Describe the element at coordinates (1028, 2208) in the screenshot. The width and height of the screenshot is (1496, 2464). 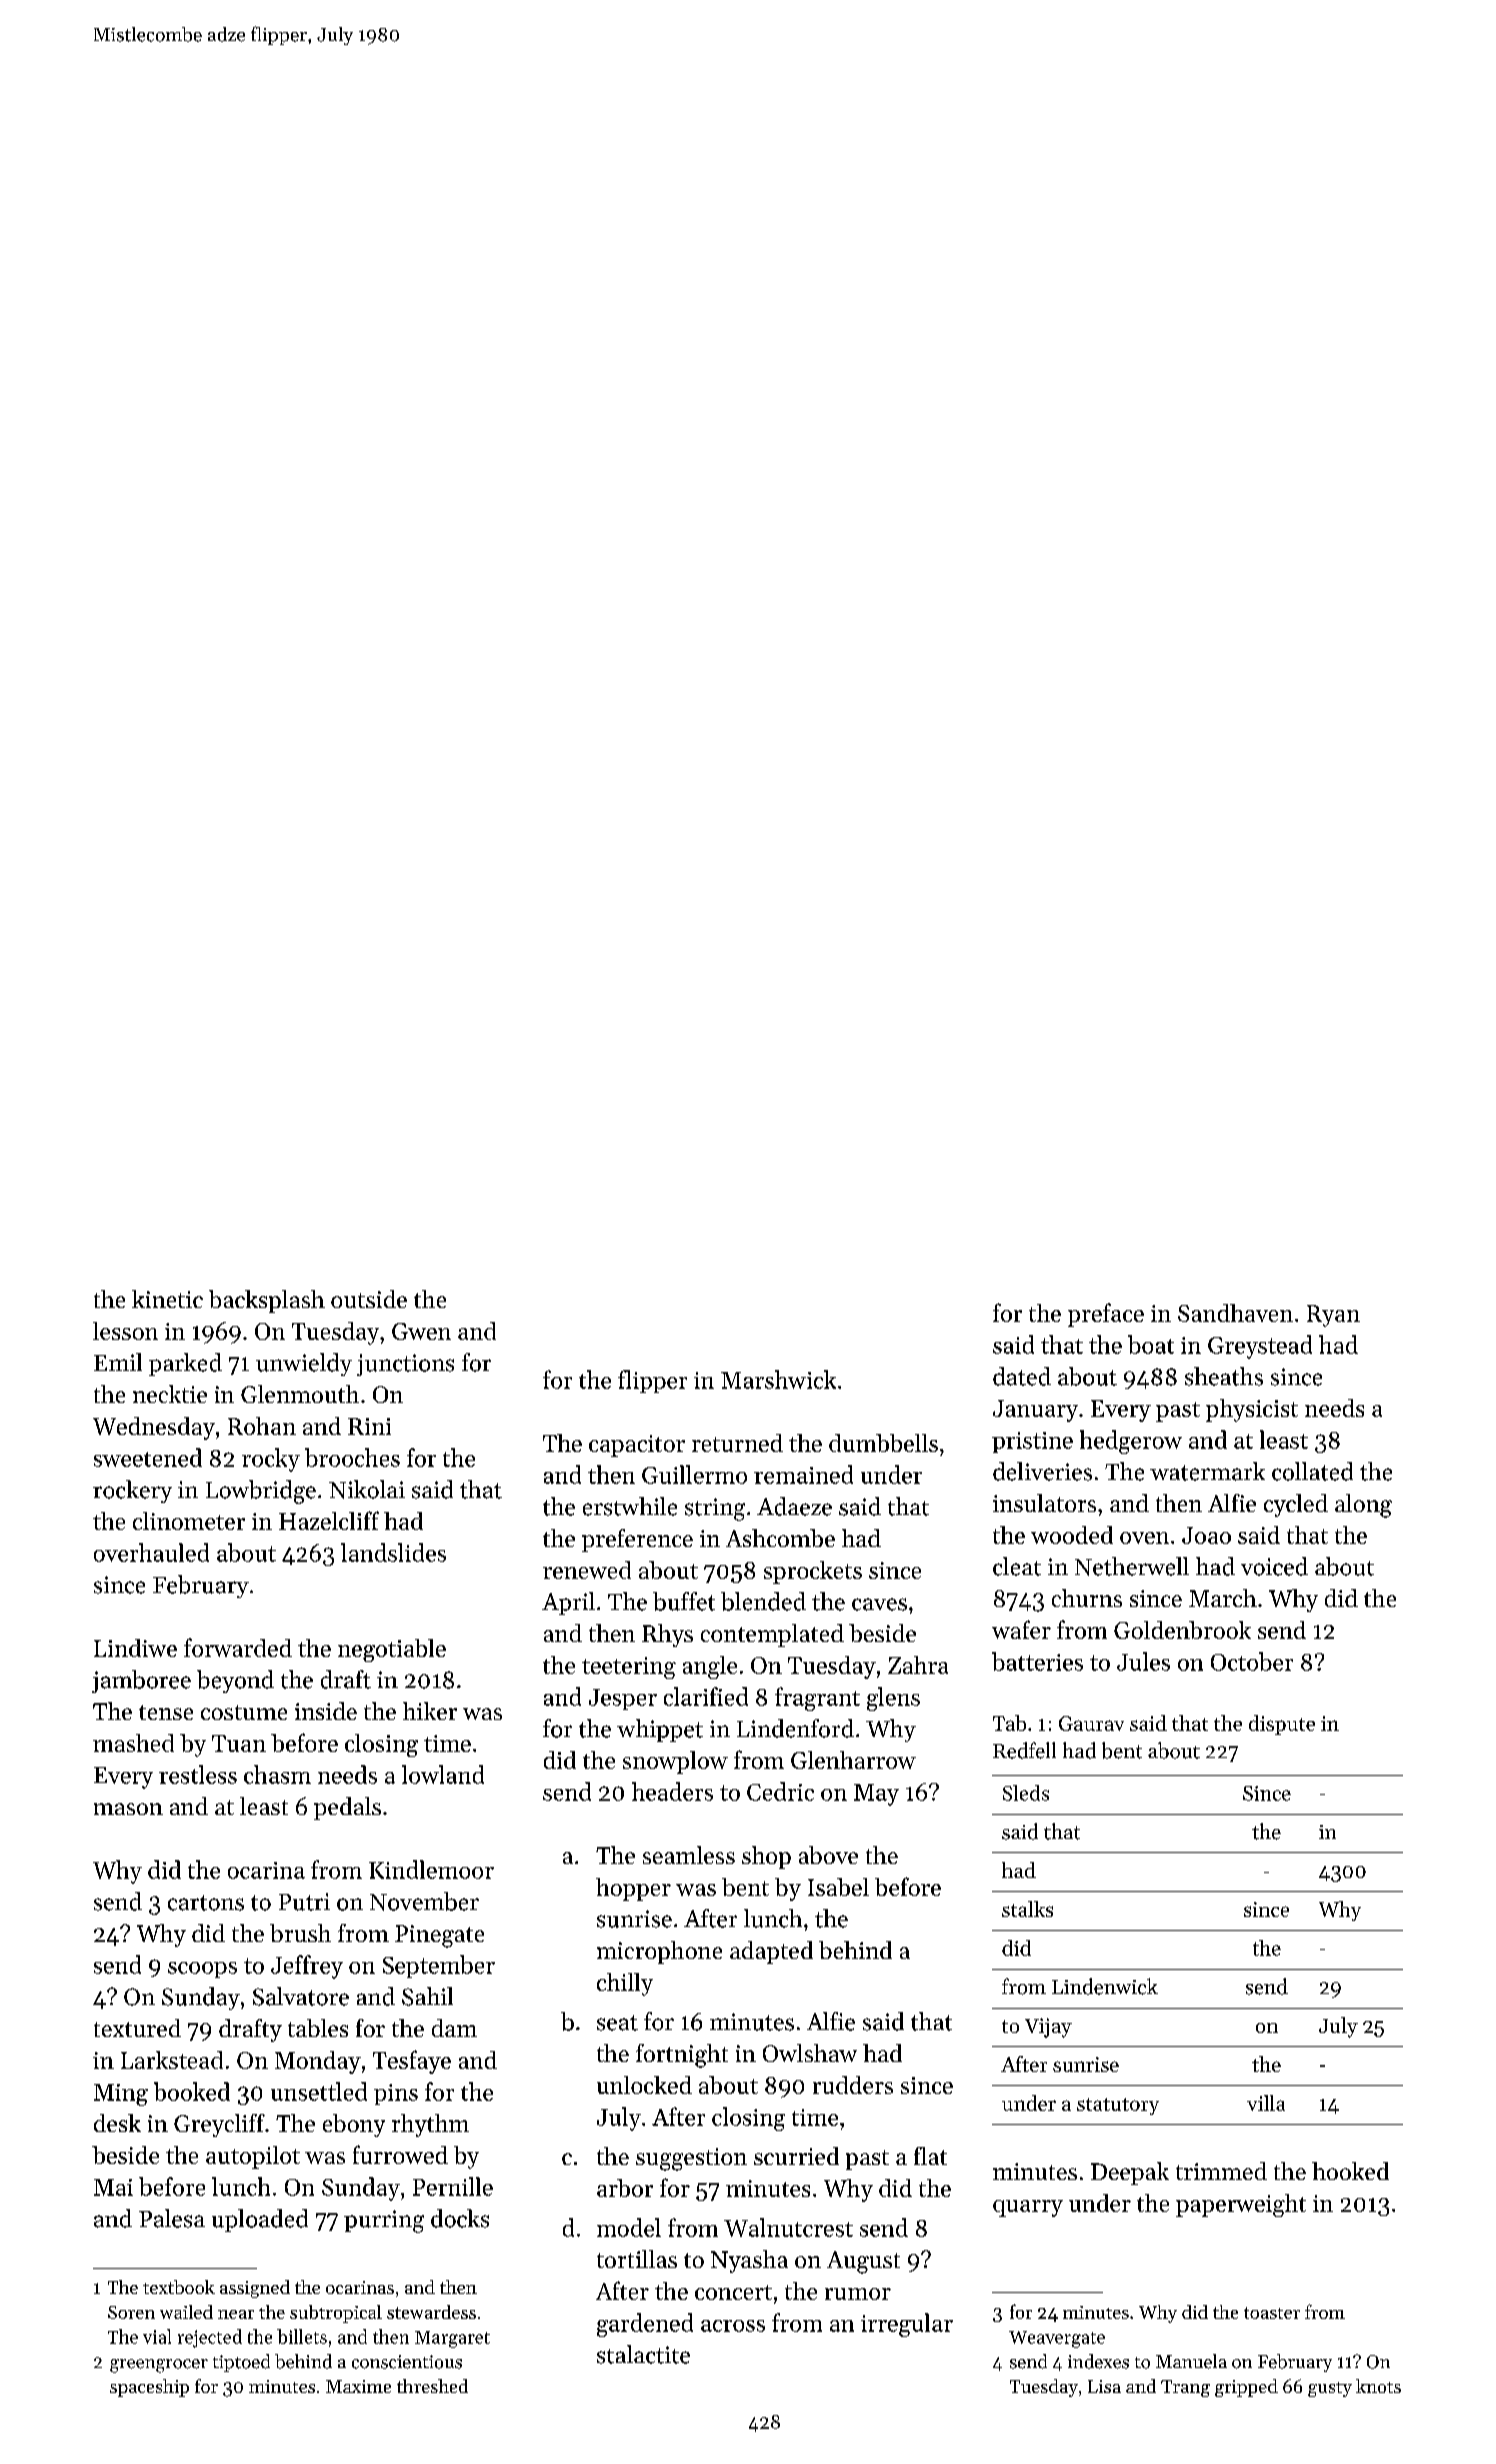
I see `quarry` at that location.
